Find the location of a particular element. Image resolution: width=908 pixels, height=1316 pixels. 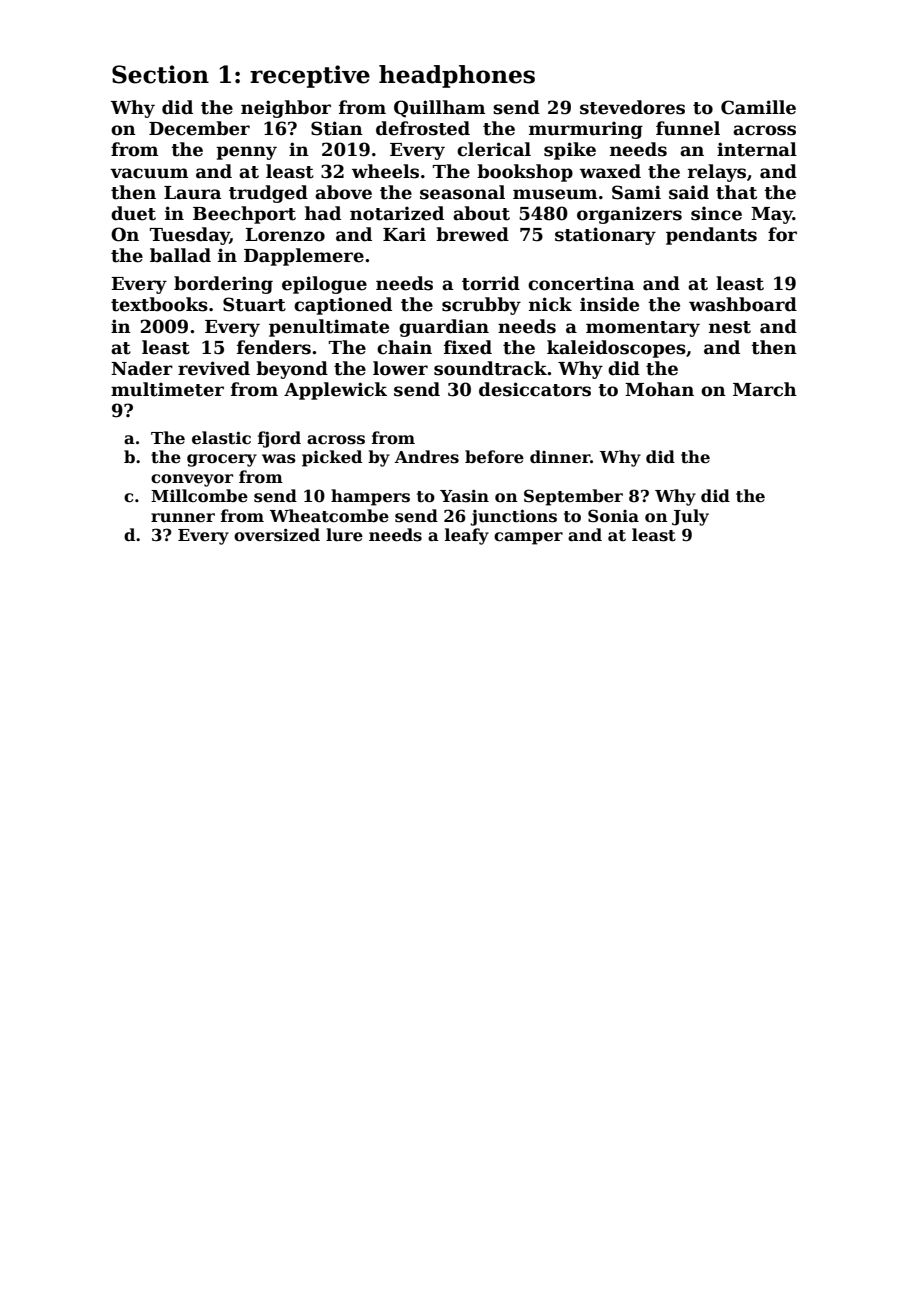

seasonal is located at coordinates (462, 192).
